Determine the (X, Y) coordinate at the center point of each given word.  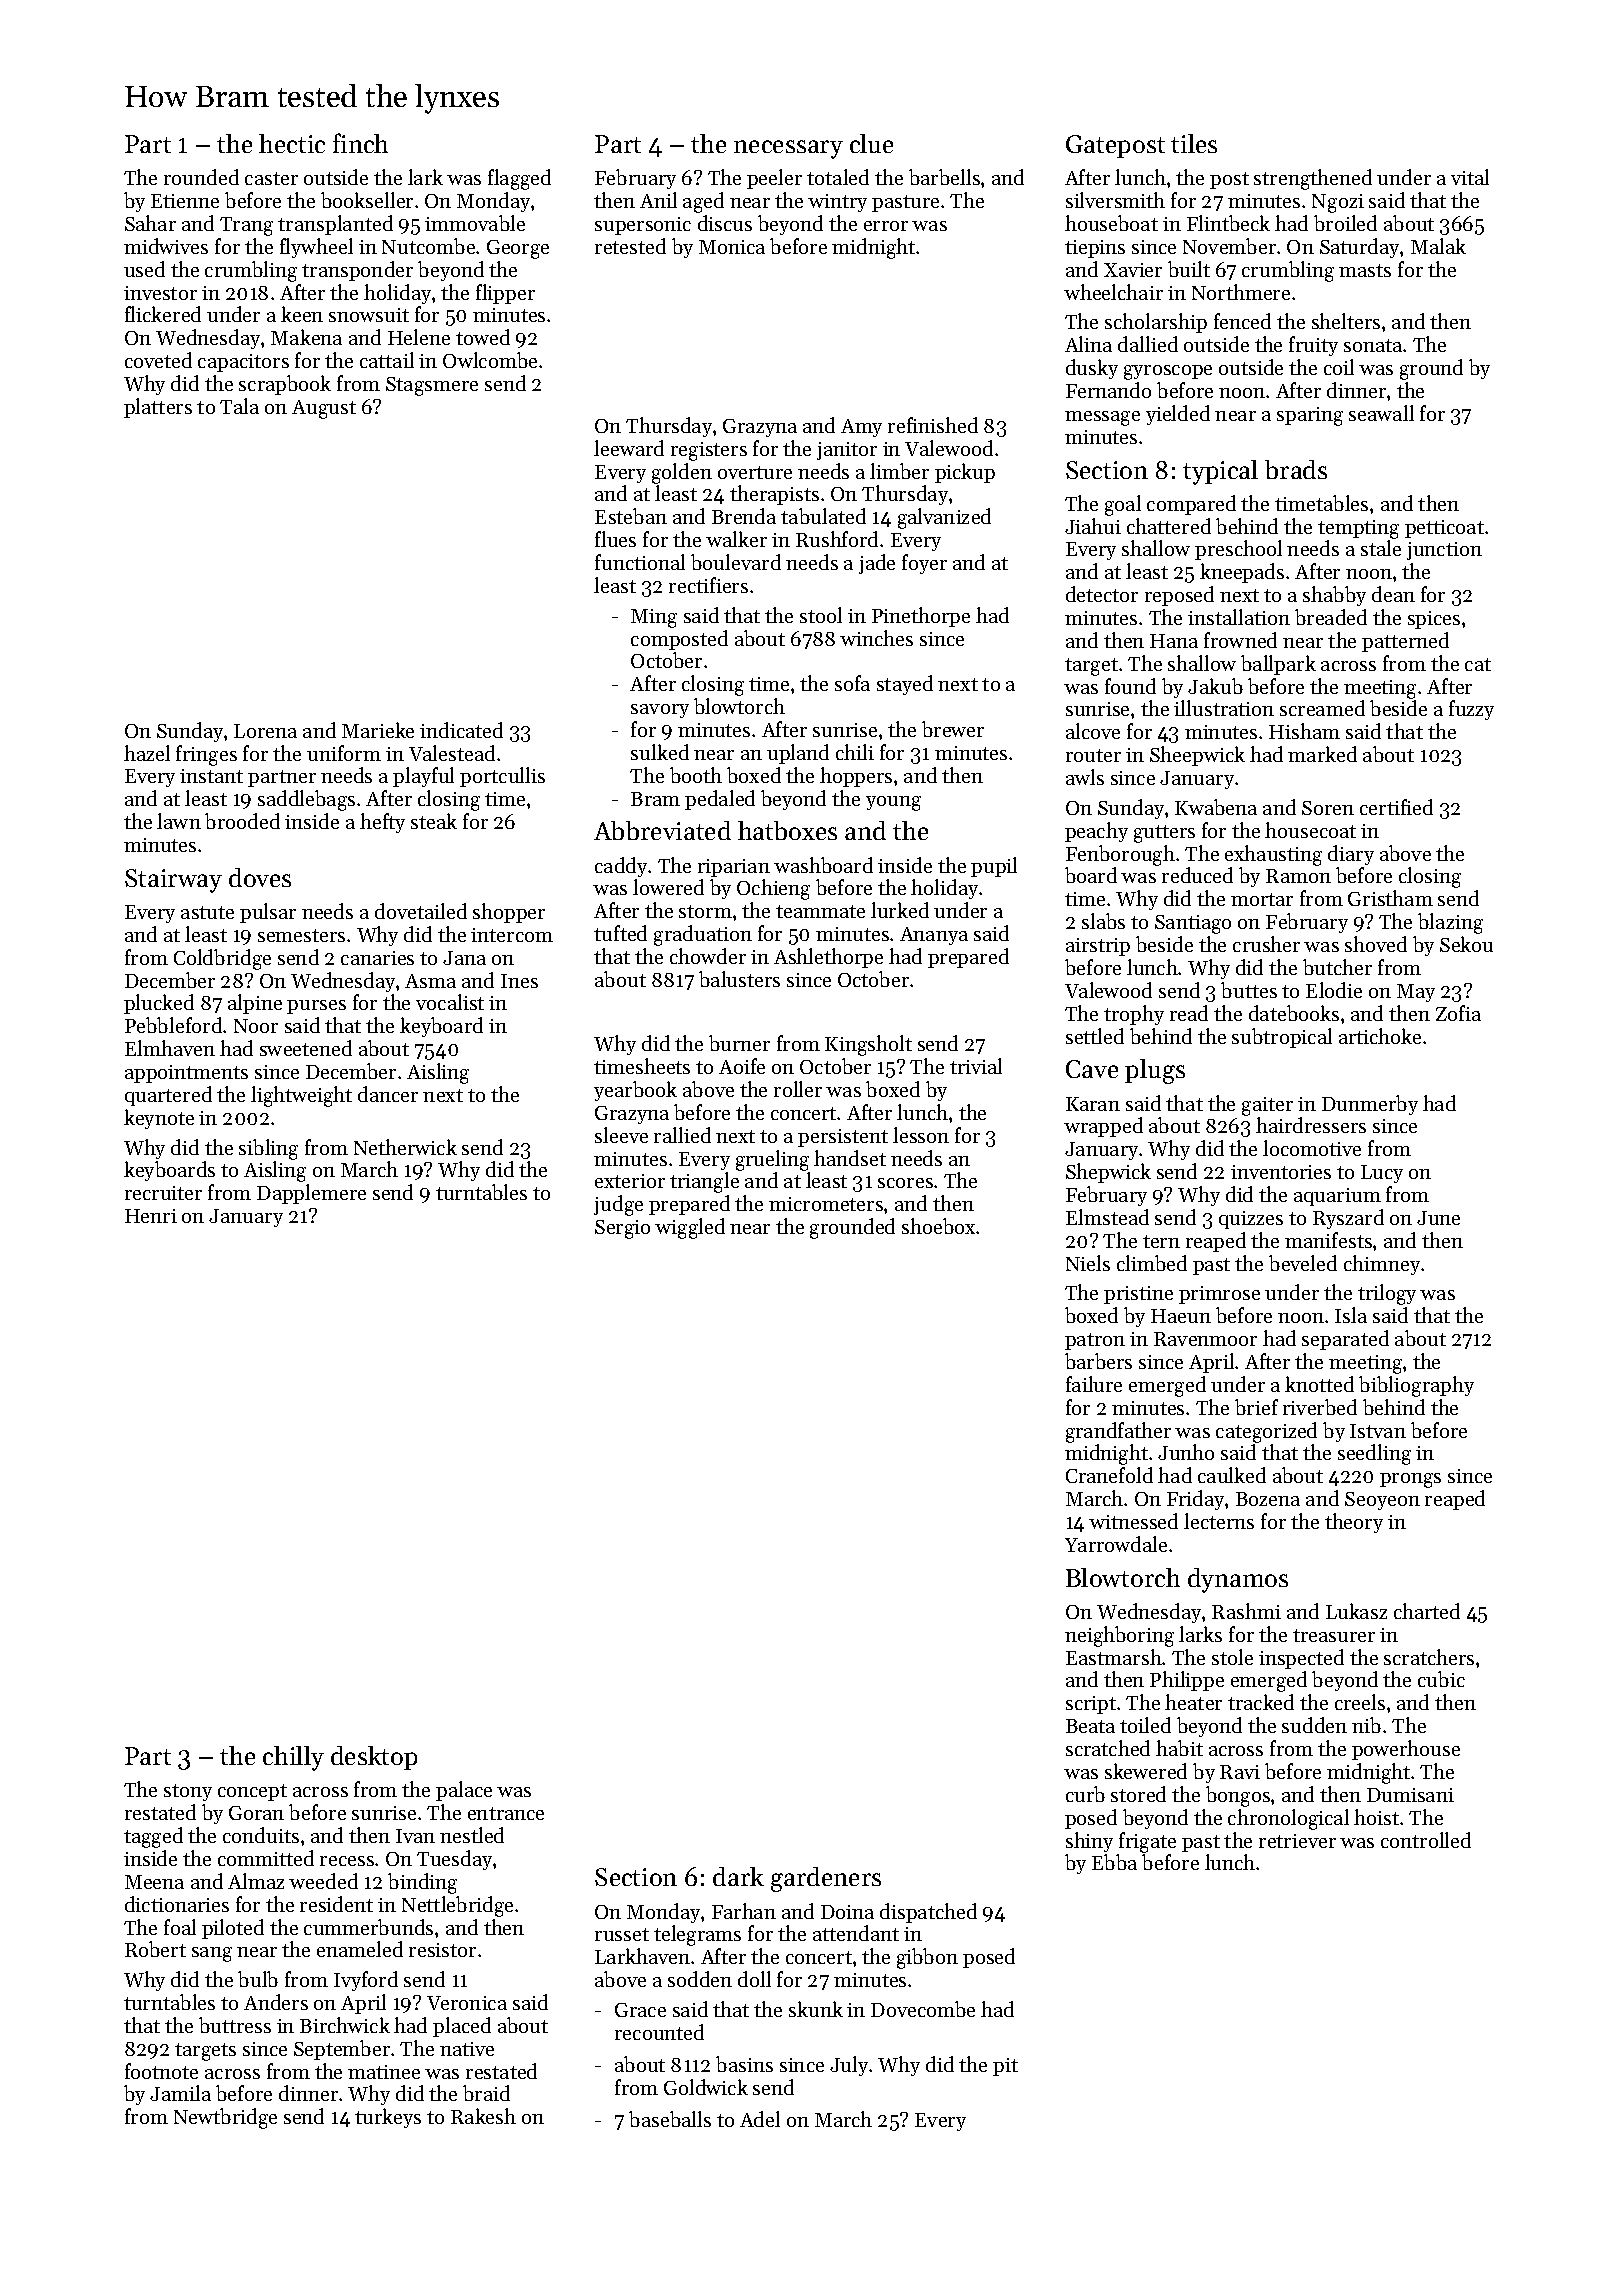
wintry (837, 203)
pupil (994, 867)
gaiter (1267, 1106)
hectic (292, 143)
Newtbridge (225, 2118)
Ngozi (1338, 203)
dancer (388, 1094)
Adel (760, 2119)
